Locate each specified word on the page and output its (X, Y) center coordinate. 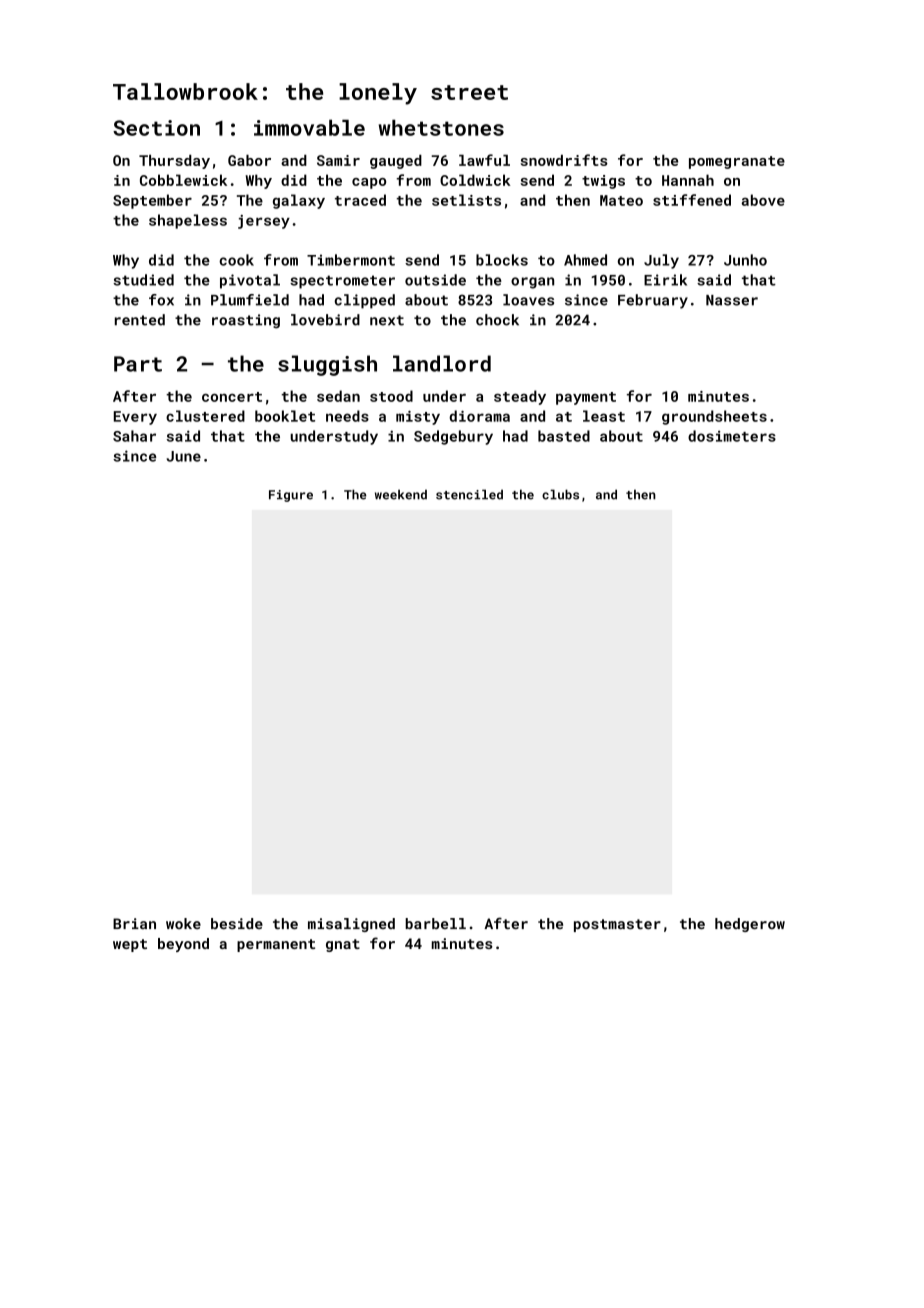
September (152, 201)
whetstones (441, 127)
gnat (343, 945)
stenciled (469, 494)
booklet (285, 416)
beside (237, 923)
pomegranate (737, 162)
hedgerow (750, 925)
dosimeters (732, 436)
